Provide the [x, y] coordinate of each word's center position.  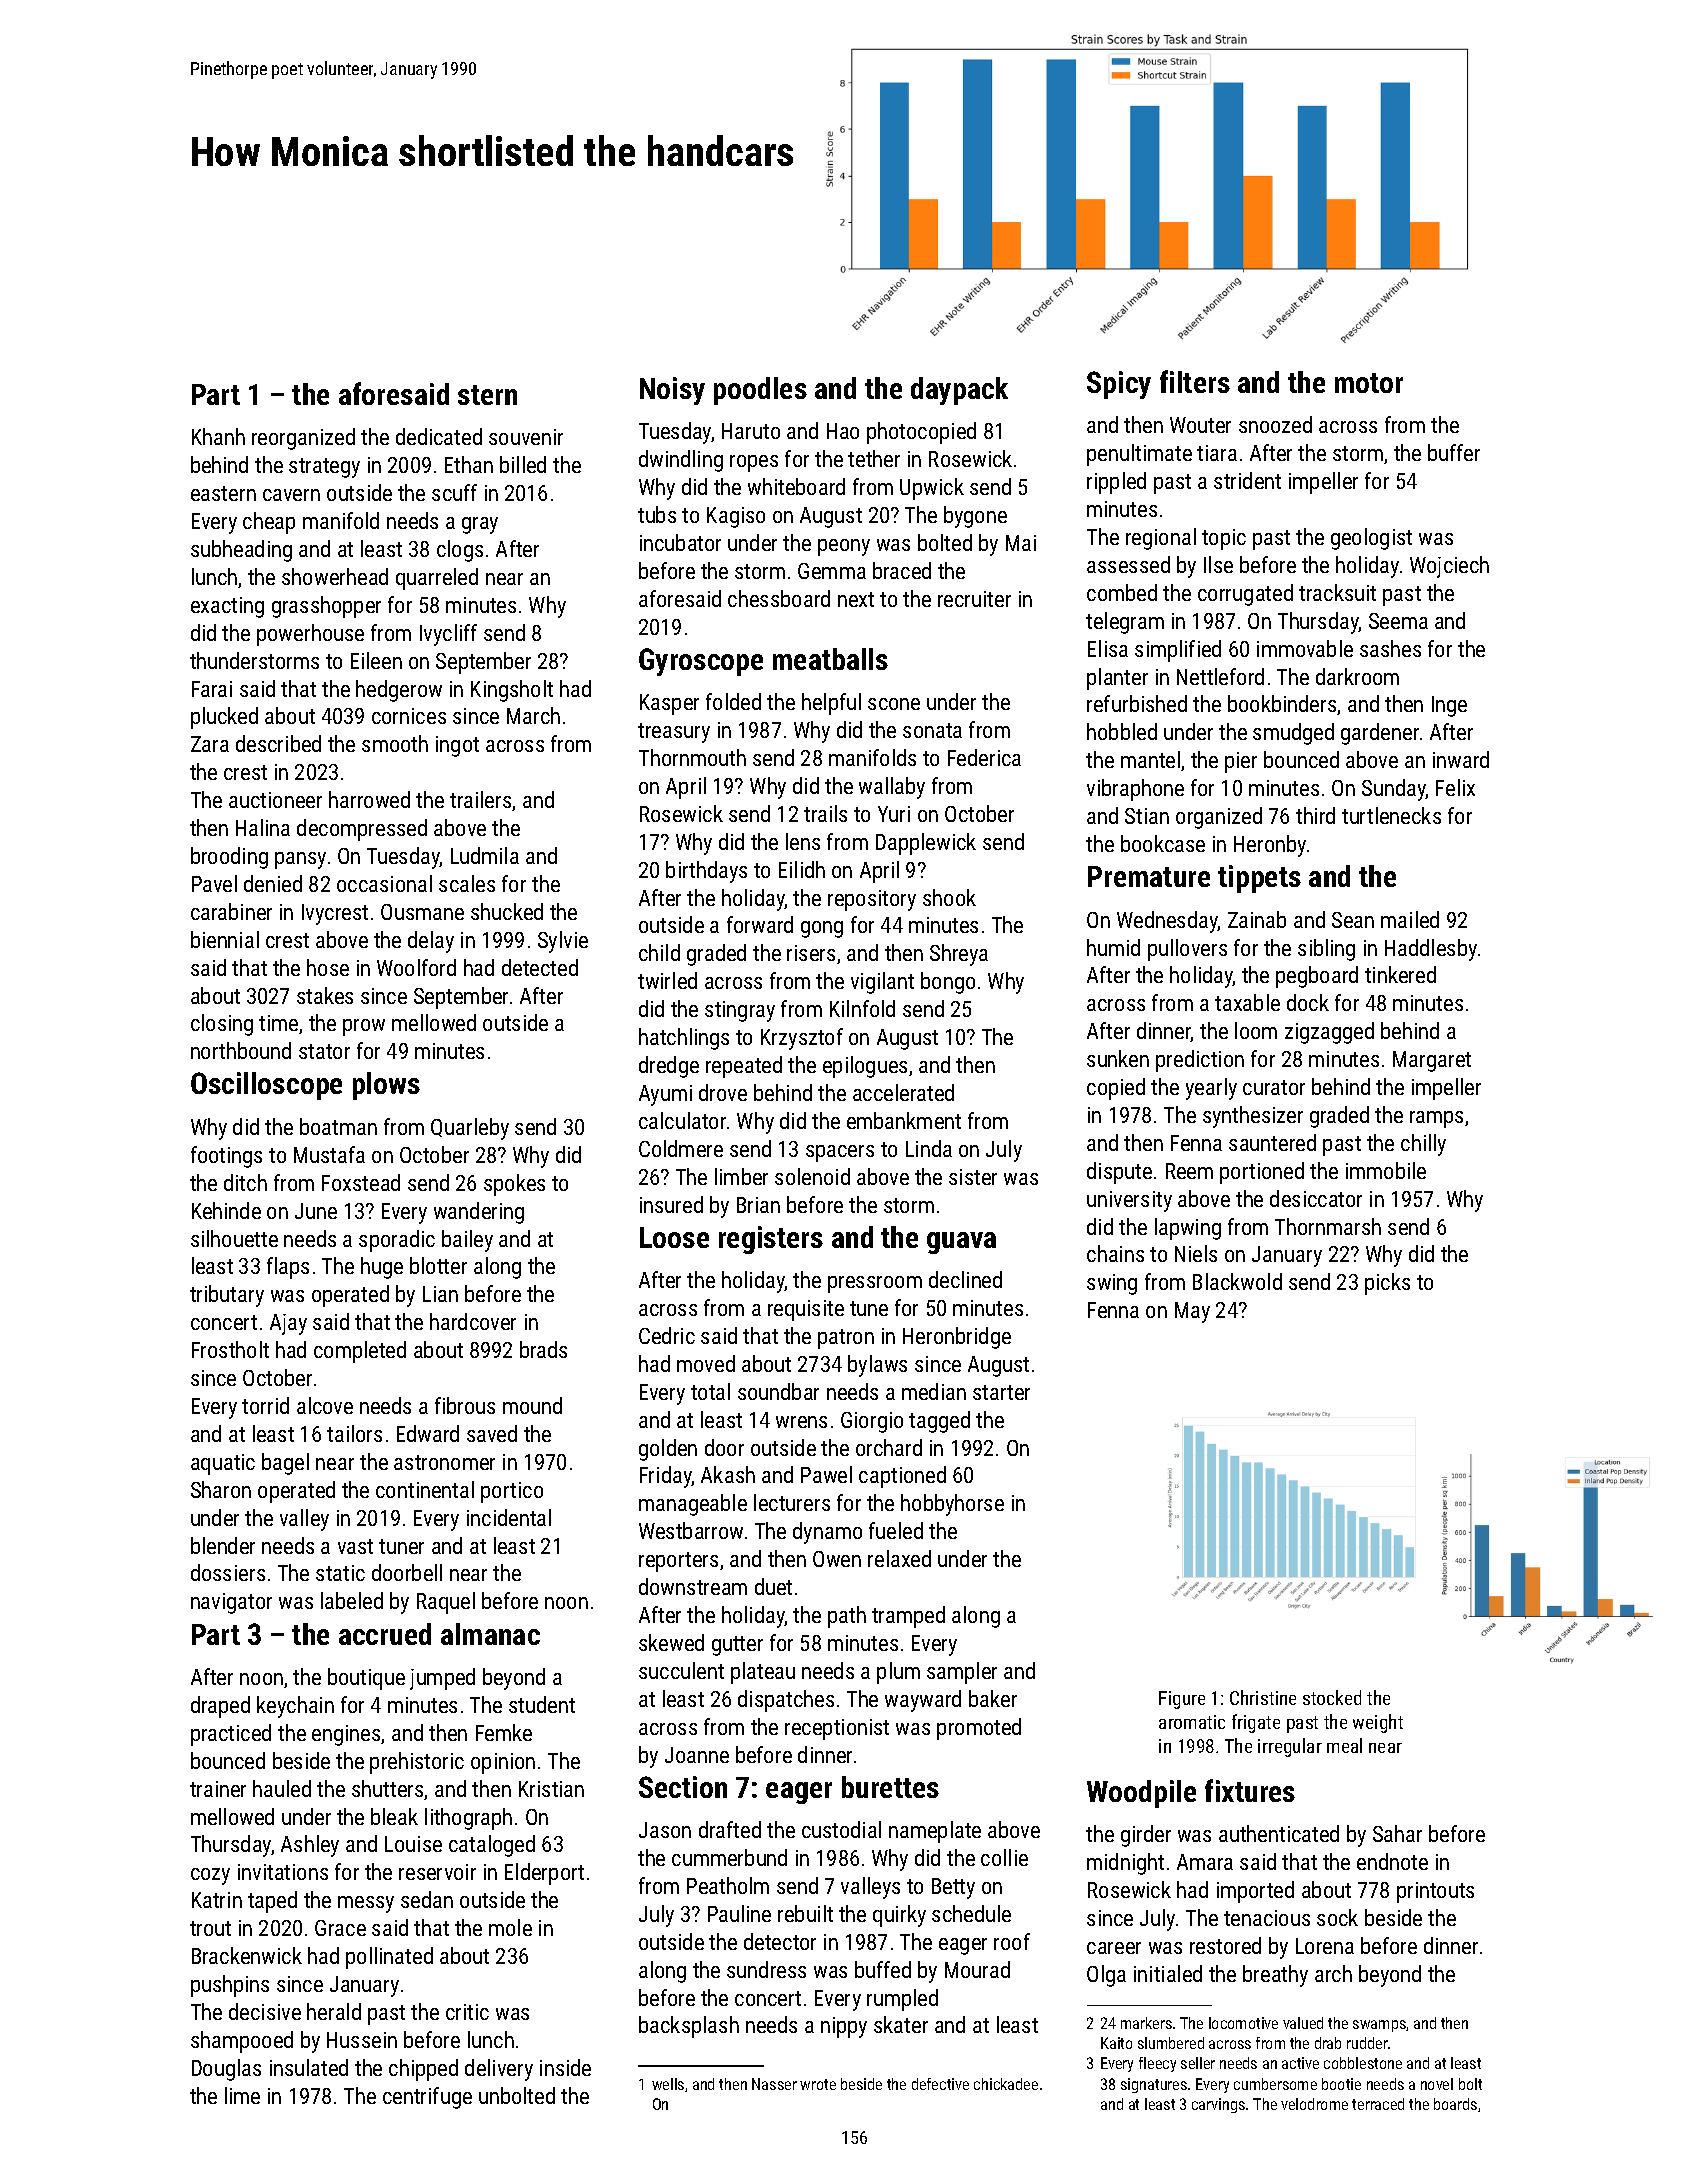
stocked [1332, 1697]
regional [1161, 539]
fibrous [465, 1405]
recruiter [974, 599]
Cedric [667, 1335]
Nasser [774, 2084]
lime [242, 2095]
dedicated [439, 436]
